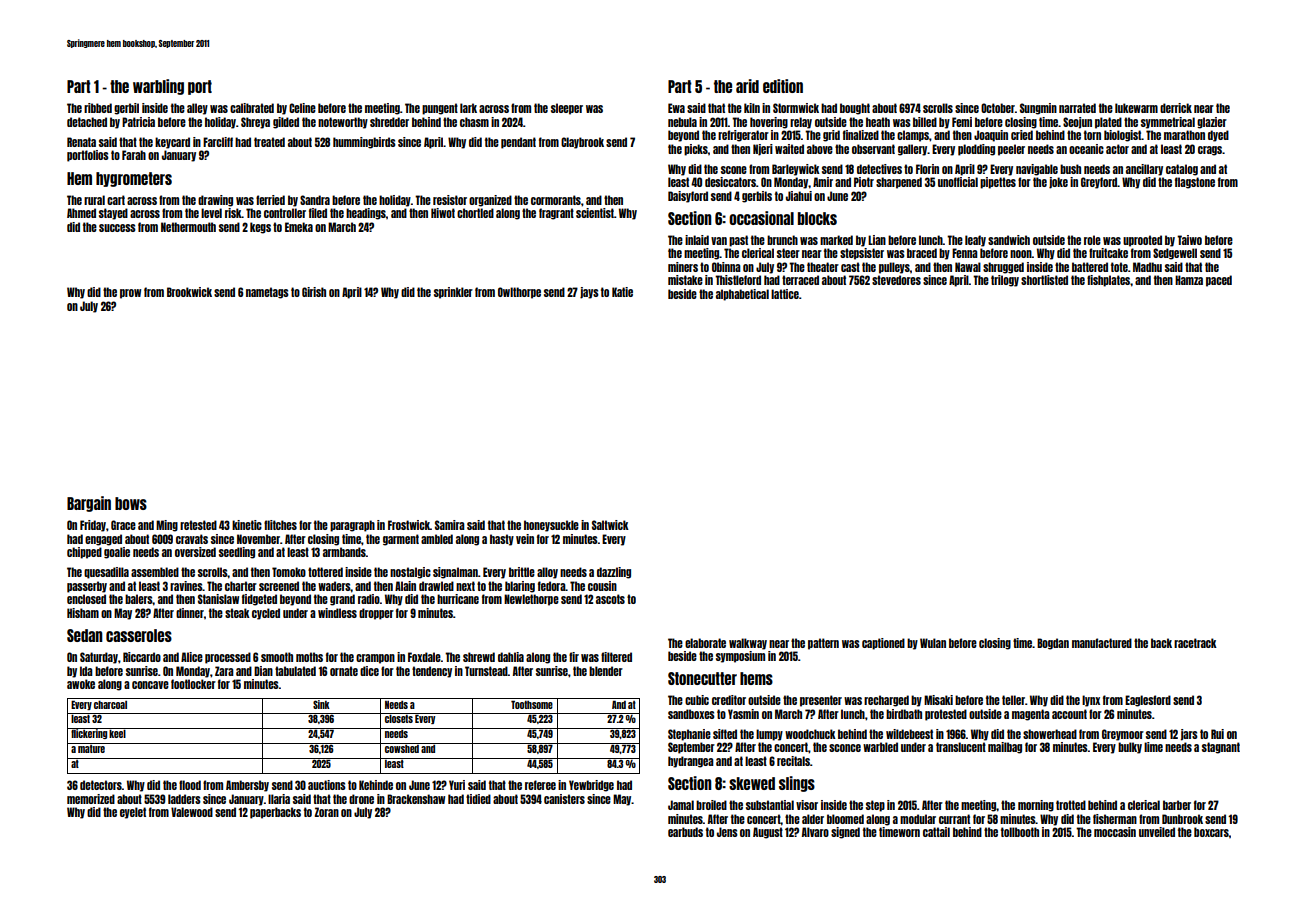 This document has width=1308, height=924. What do you see at coordinates (1221, 748) in the document?
I see `stagnant` at bounding box center [1221, 748].
